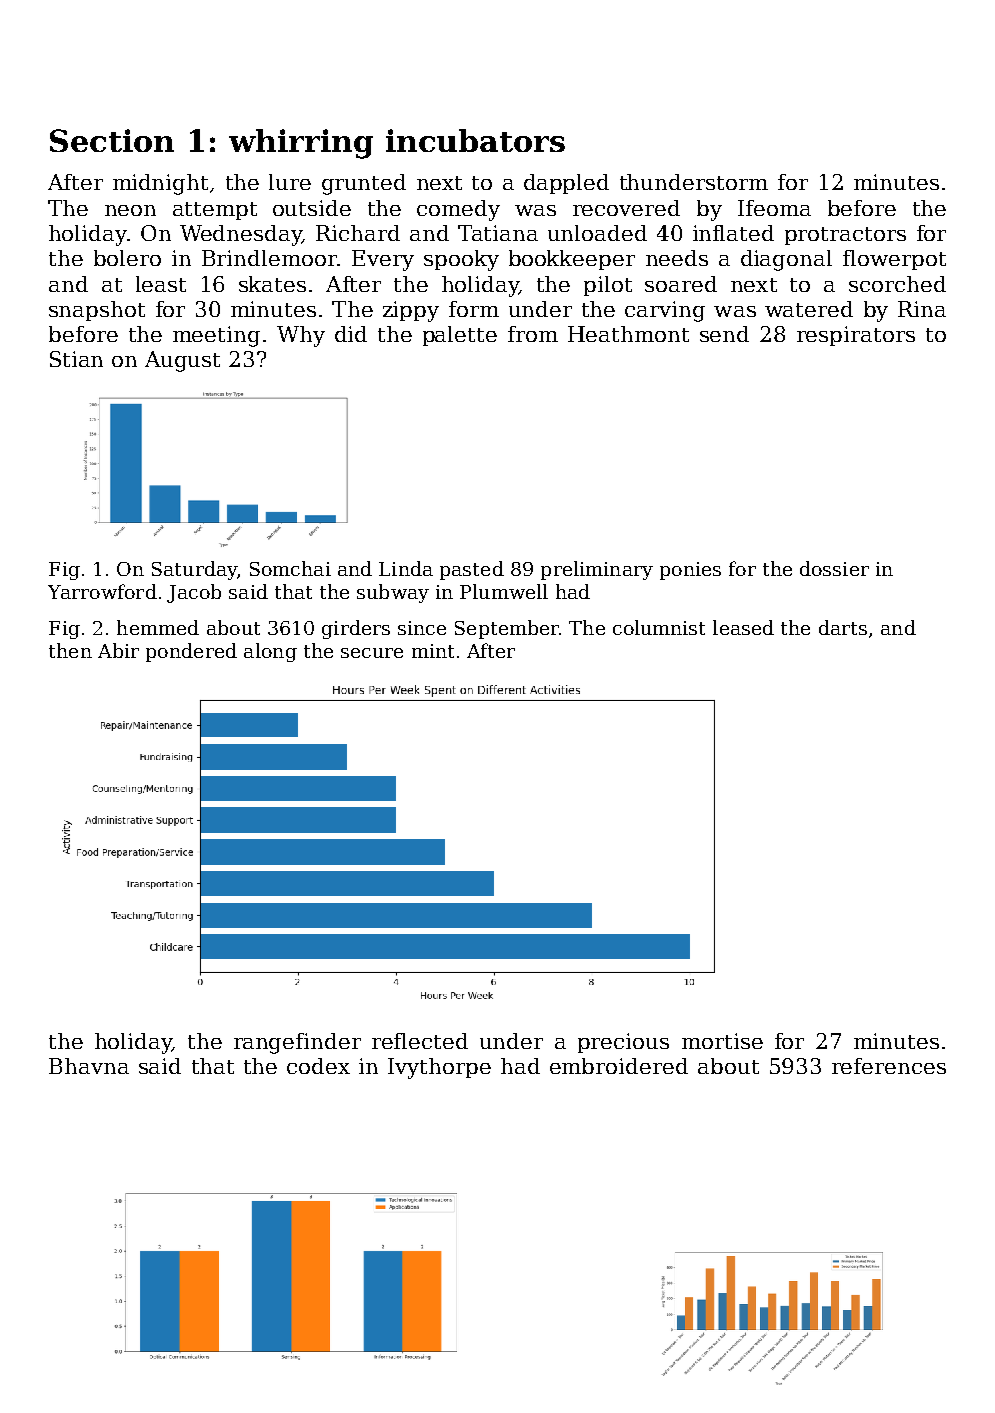  What do you see at coordinates (889, 1066) in the screenshot?
I see `references` at bounding box center [889, 1066].
